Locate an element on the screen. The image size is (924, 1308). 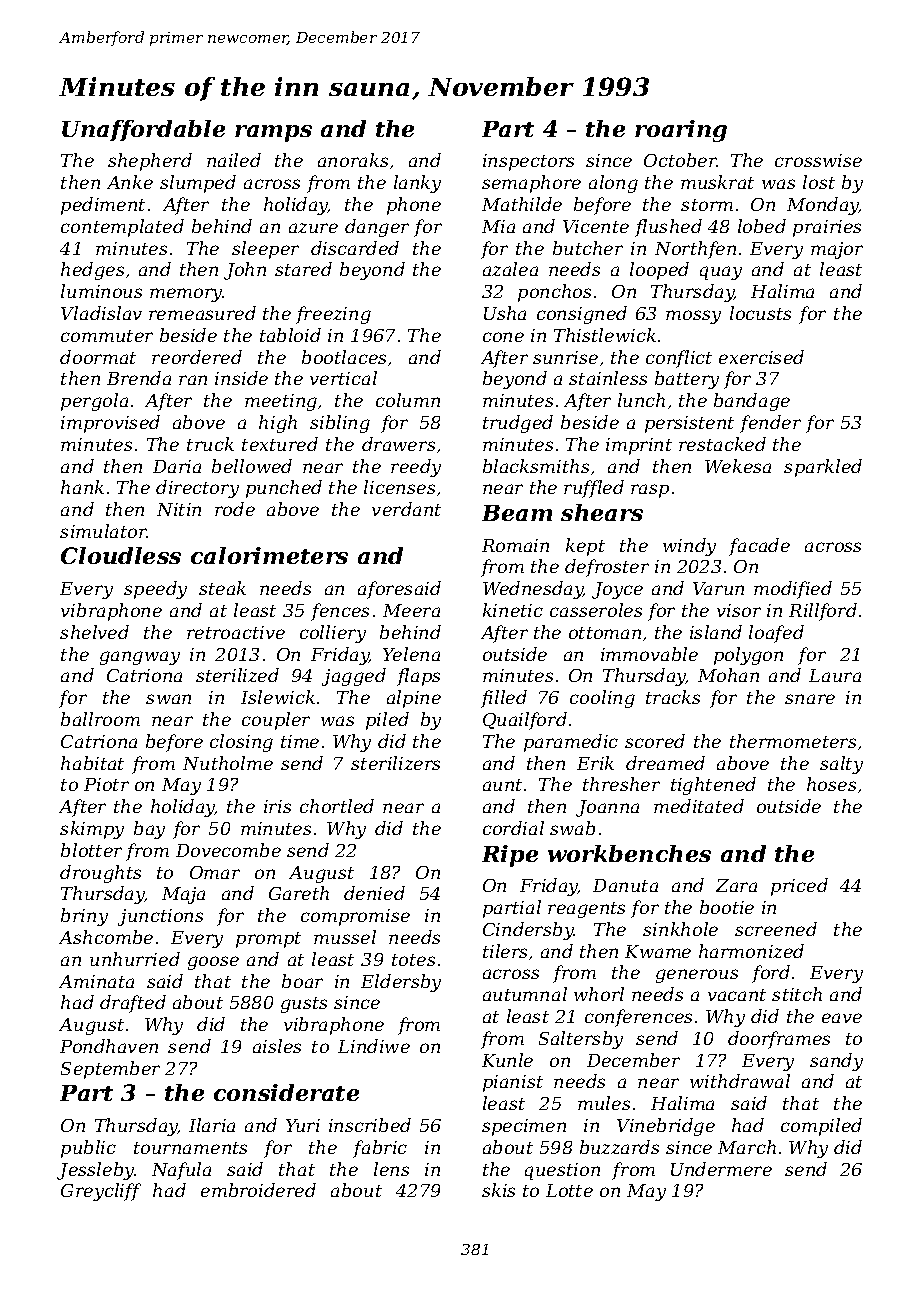
shepherd is located at coordinates (150, 162).
